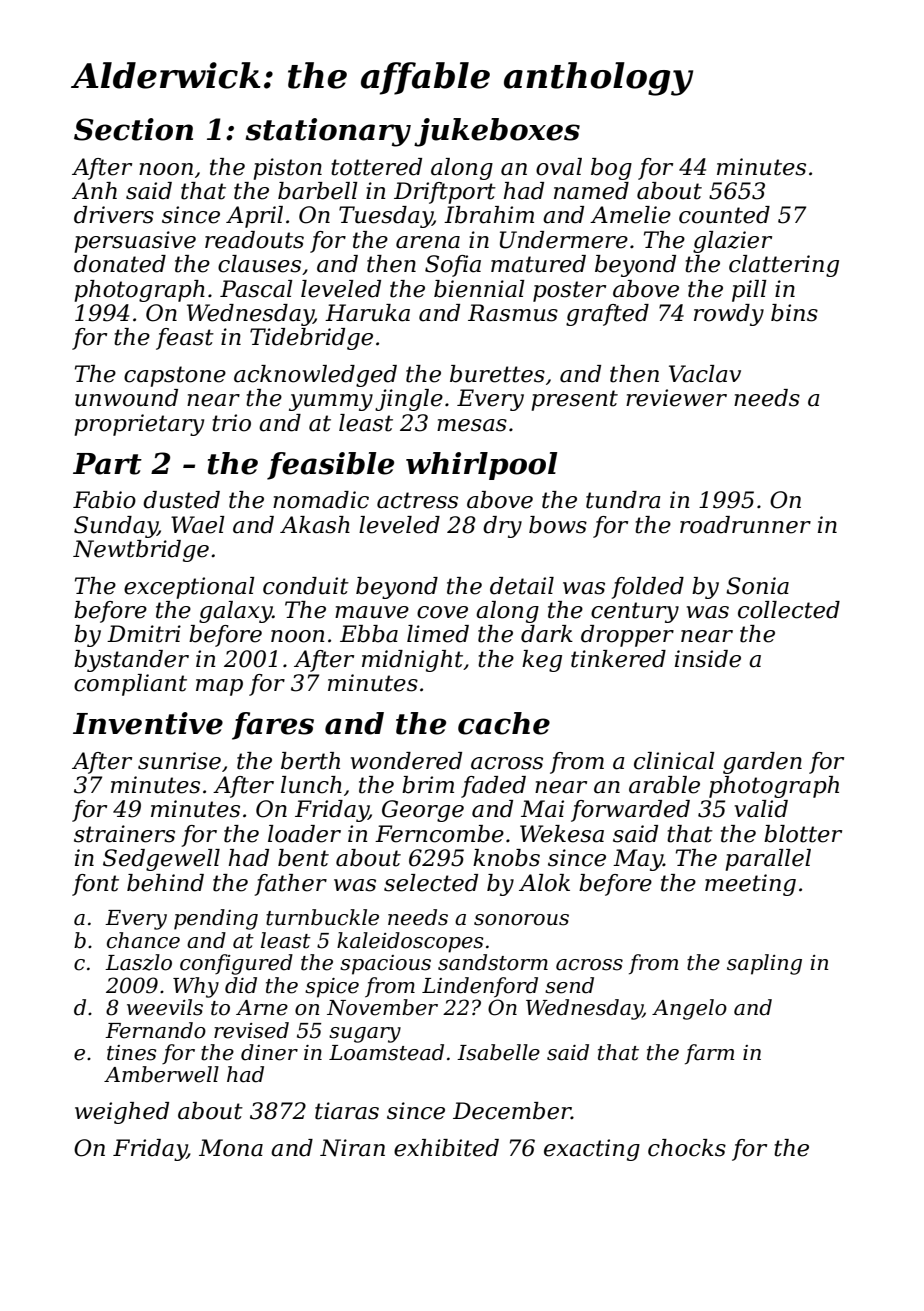  What do you see at coordinates (762, 763) in the image?
I see `garden` at bounding box center [762, 763].
